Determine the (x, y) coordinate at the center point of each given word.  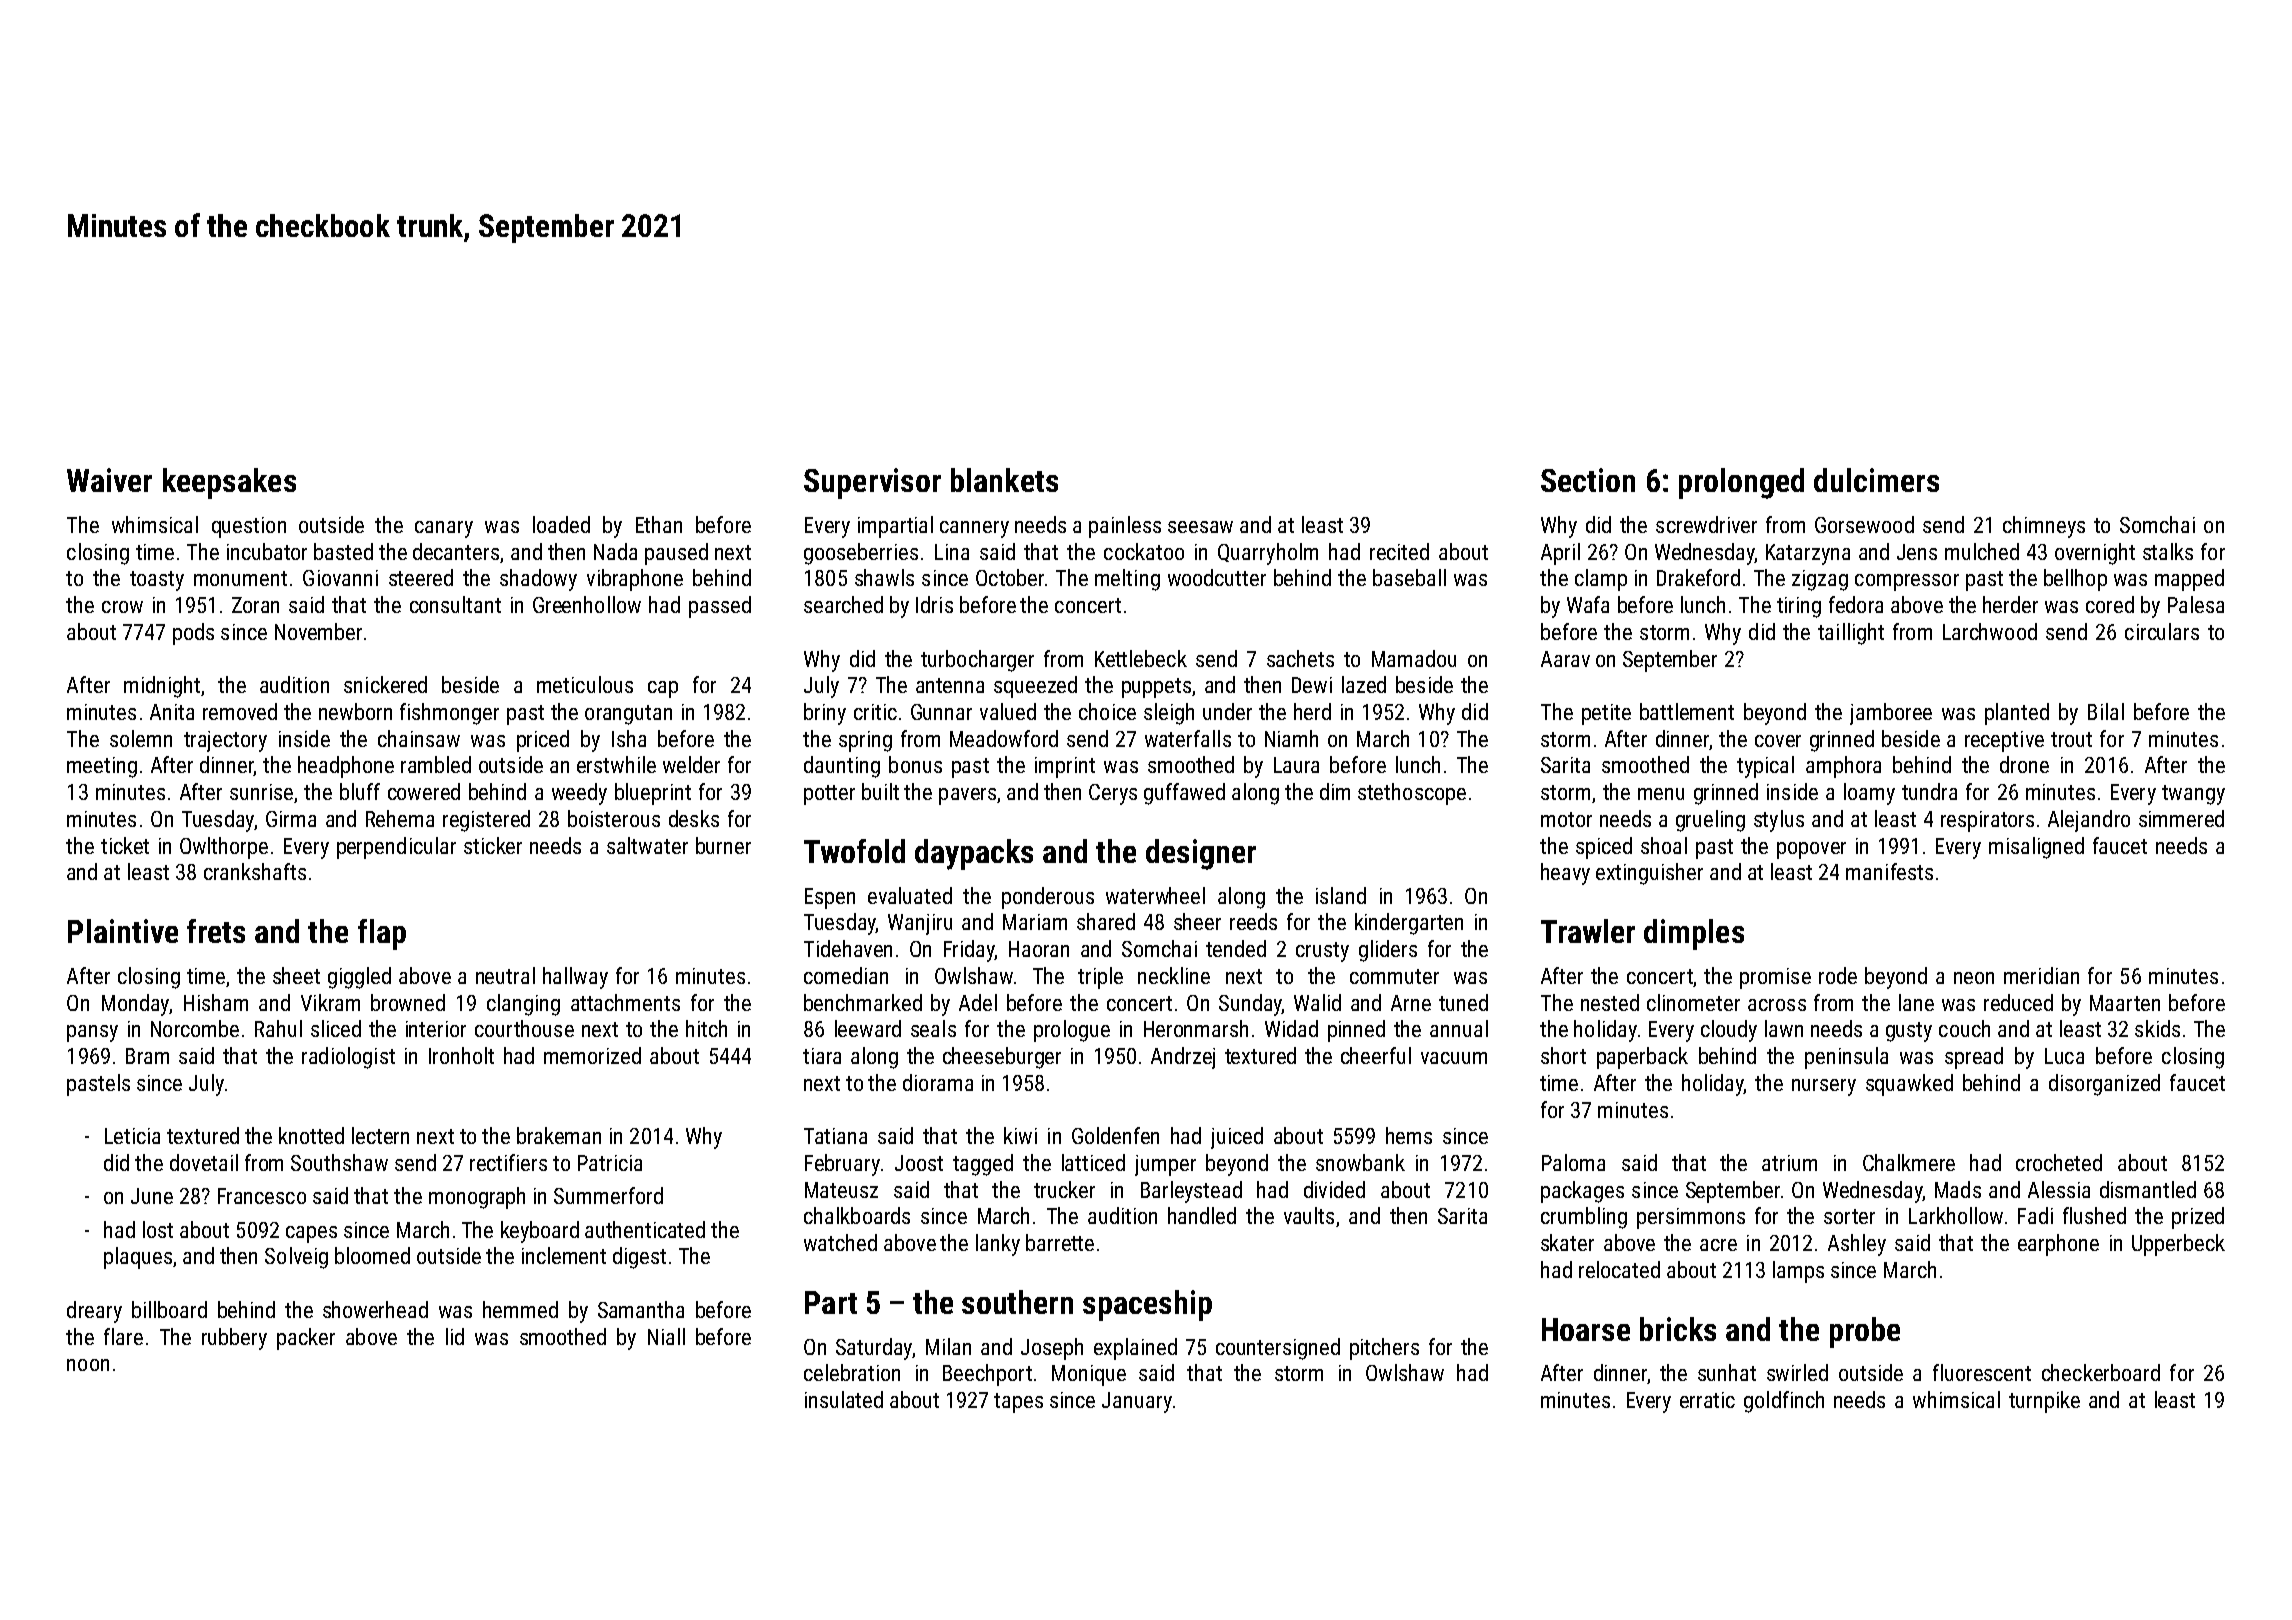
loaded (561, 524)
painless (1125, 527)
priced (543, 741)
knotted (311, 1135)
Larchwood (1990, 631)
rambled (436, 764)
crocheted (2059, 1162)
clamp (1601, 580)
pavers (967, 796)
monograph (477, 1198)
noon (88, 1365)
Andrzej (1183, 1058)
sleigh (1169, 714)
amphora (1843, 767)
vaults (1309, 1215)
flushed (2094, 1215)
